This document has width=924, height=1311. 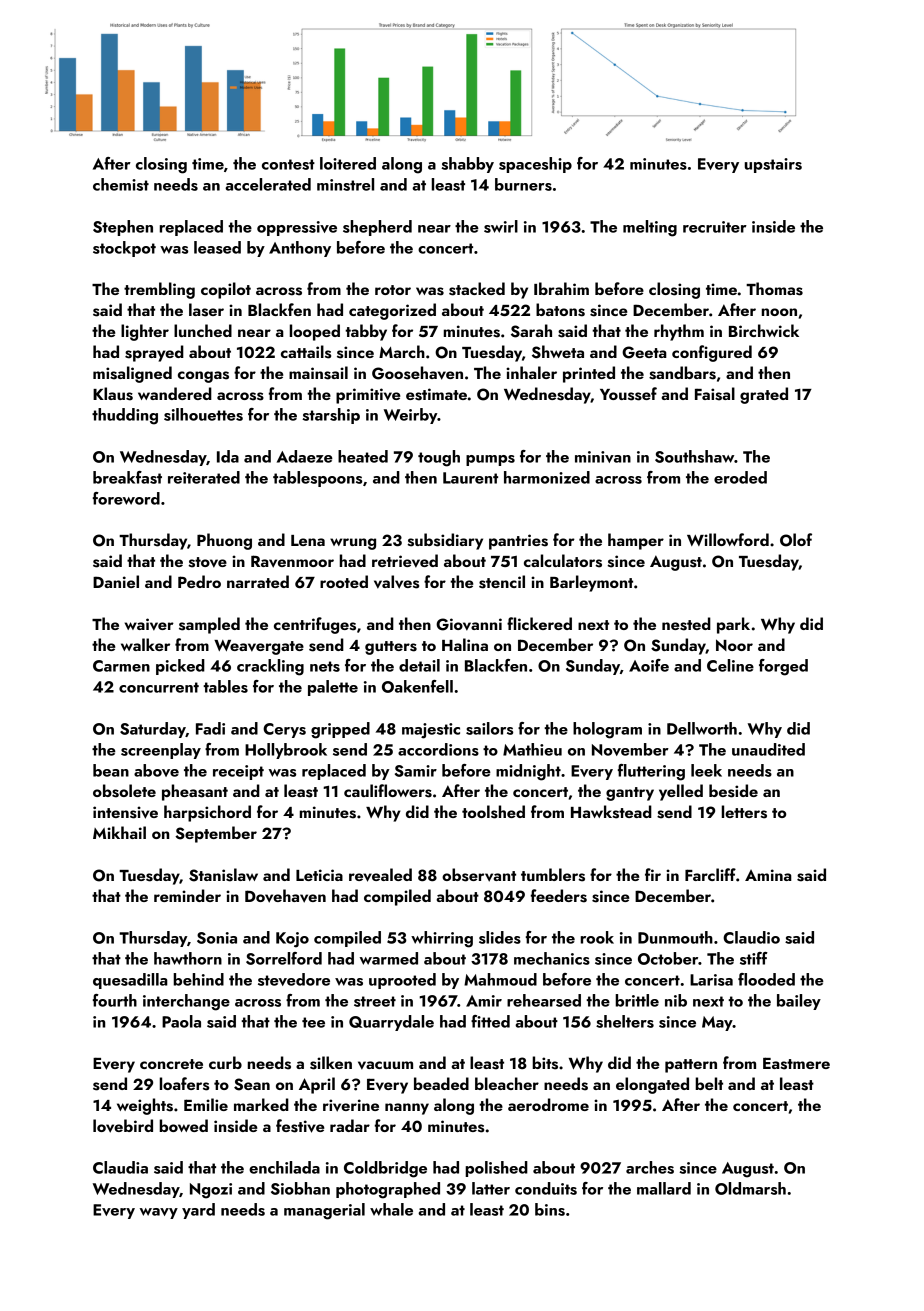 I want to click on Thomas, so click(x=774, y=289).
